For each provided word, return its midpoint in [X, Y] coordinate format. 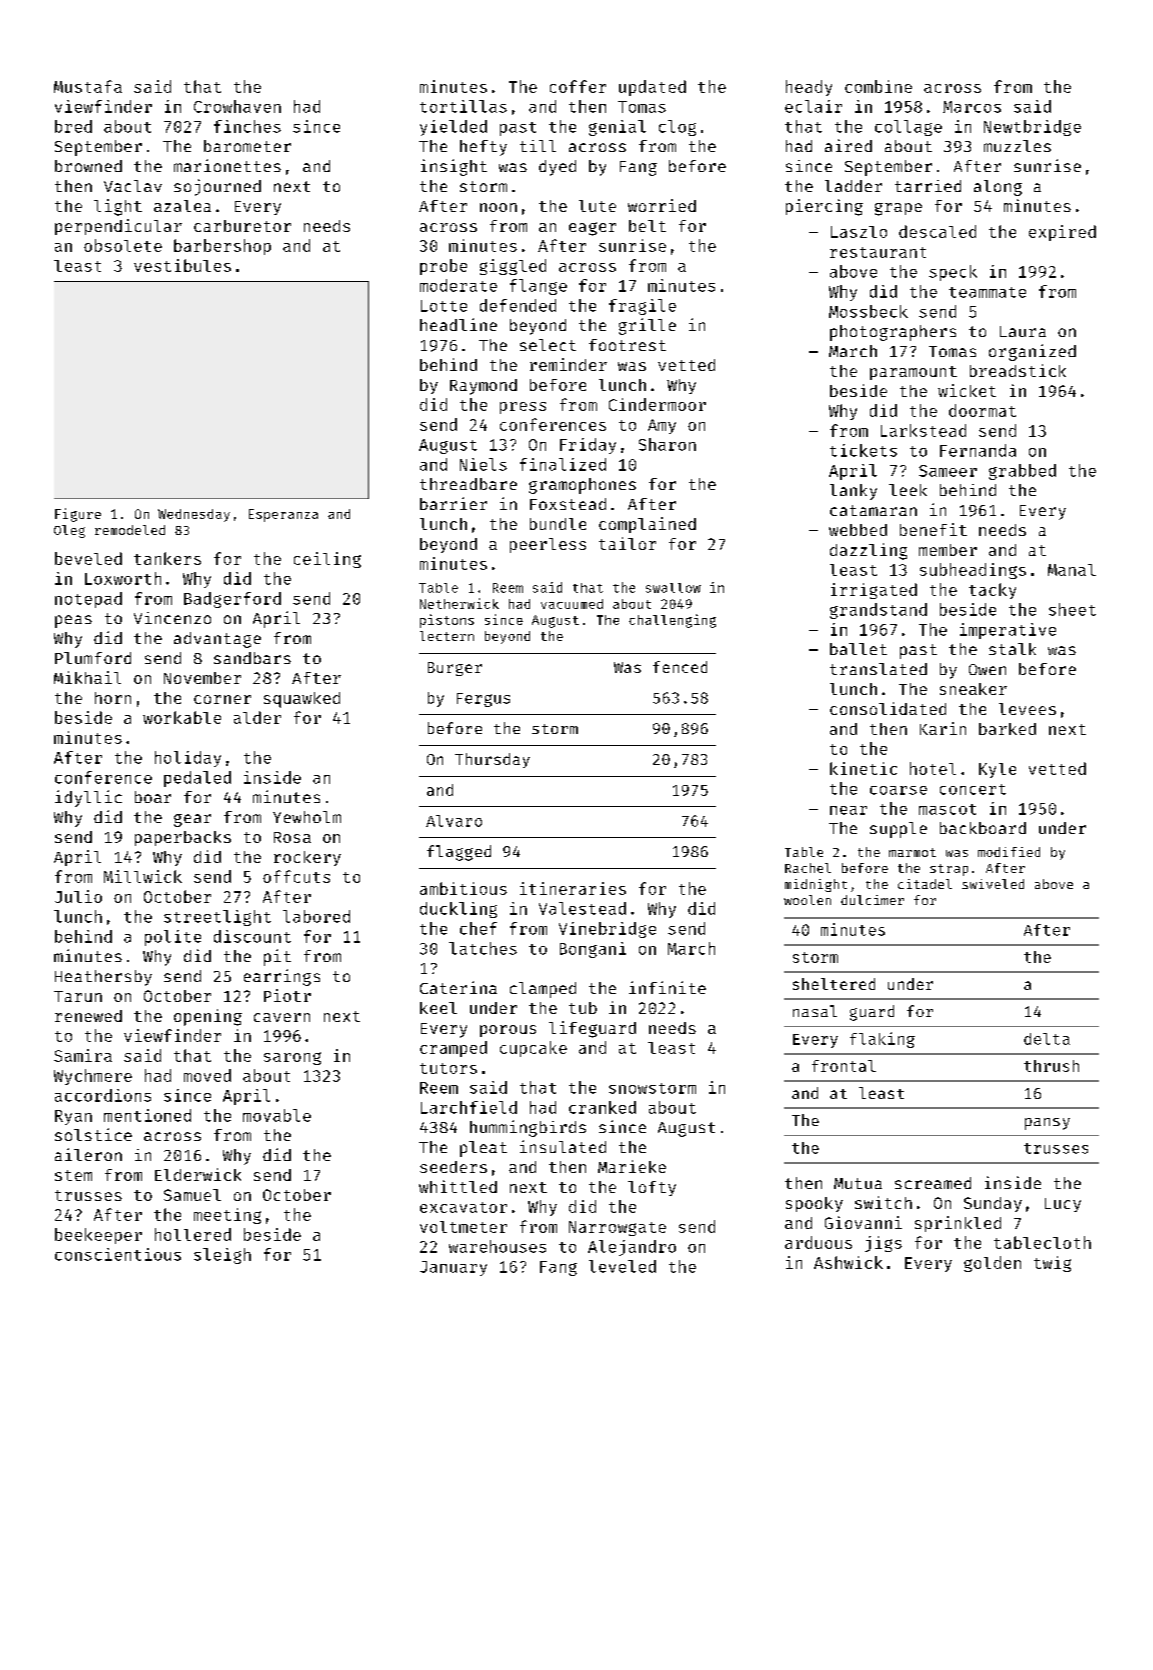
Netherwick [459, 603]
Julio [78, 896]
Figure [78, 515]
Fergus [483, 700]
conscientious [118, 1254]
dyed [557, 168]
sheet [1072, 609]
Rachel [808, 868]
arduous [818, 1242]
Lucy [1063, 1205]
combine [878, 86]
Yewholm [307, 817]
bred [73, 126]
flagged [459, 853]
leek [908, 490]
